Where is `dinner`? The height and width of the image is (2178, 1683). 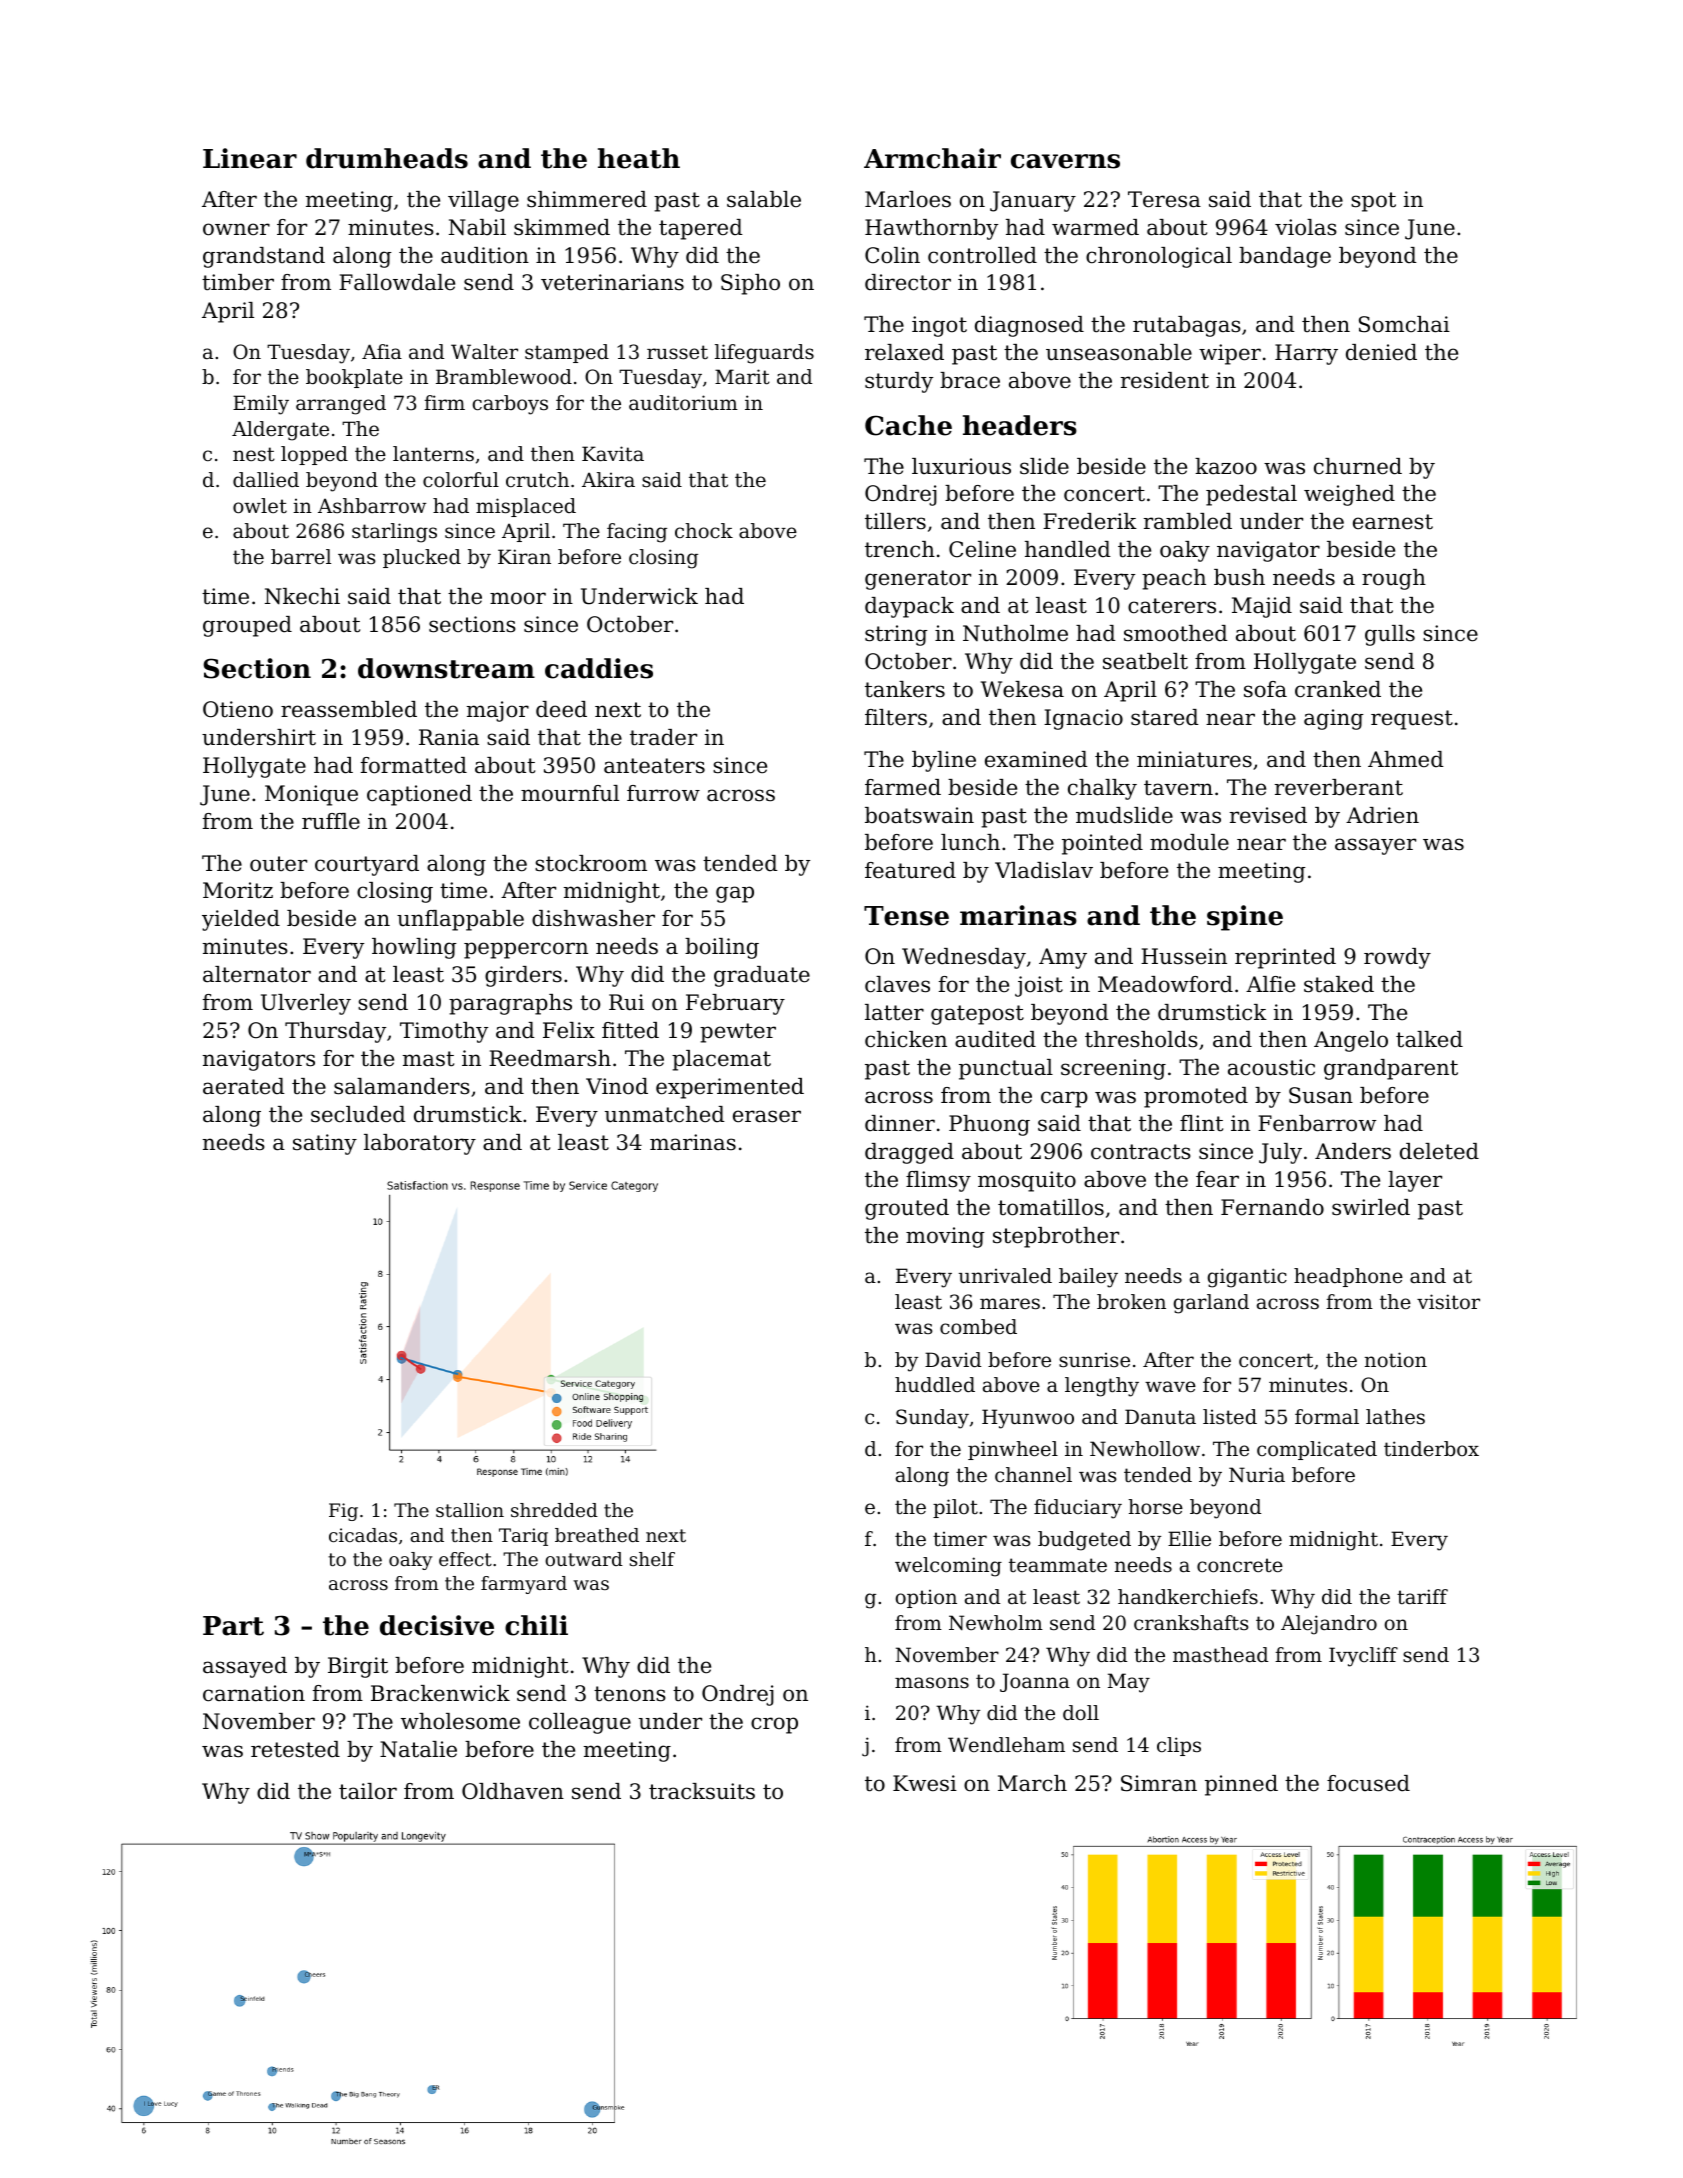 dinner is located at coordinates (900, 1123).
